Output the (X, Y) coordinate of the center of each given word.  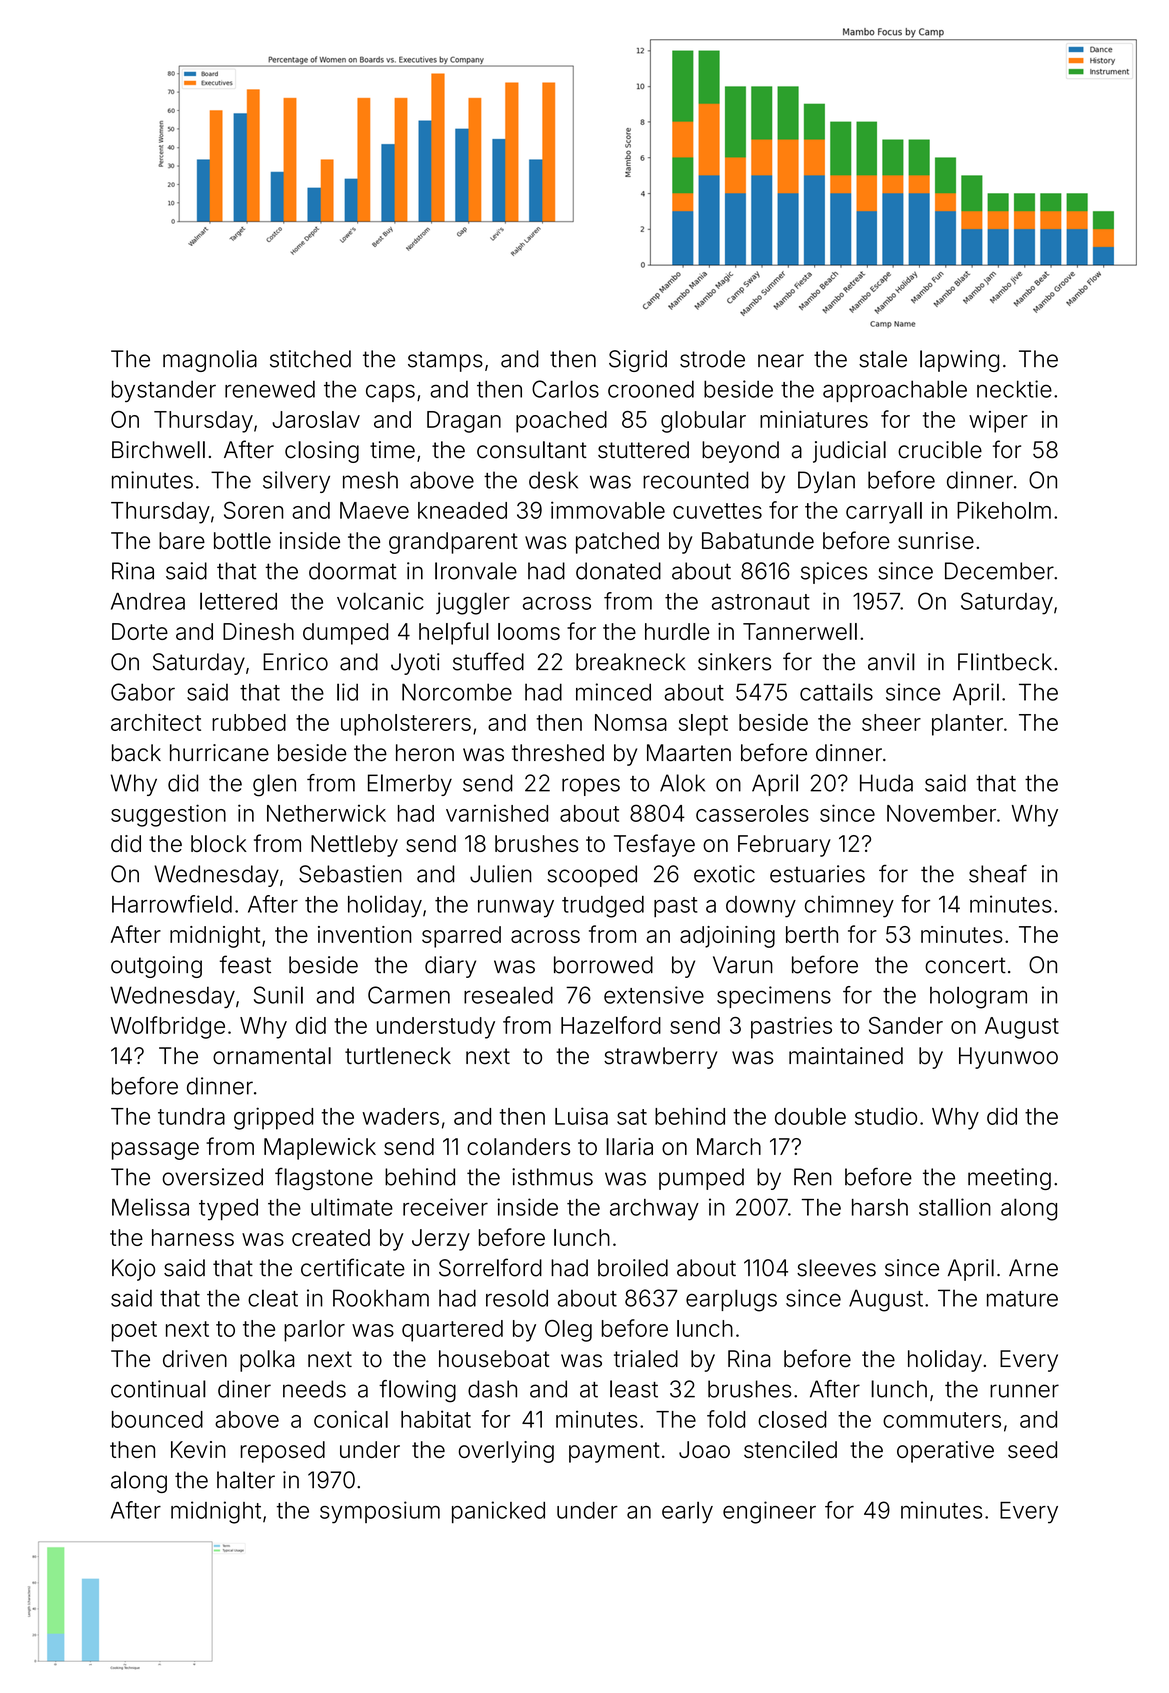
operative (945, 1452)
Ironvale (476, 571)
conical (351, 1419)
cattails (836, 692)
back (136, 753)
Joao (704, 1449)
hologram (978, 997)
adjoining (727, 937)
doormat (353, 571)
